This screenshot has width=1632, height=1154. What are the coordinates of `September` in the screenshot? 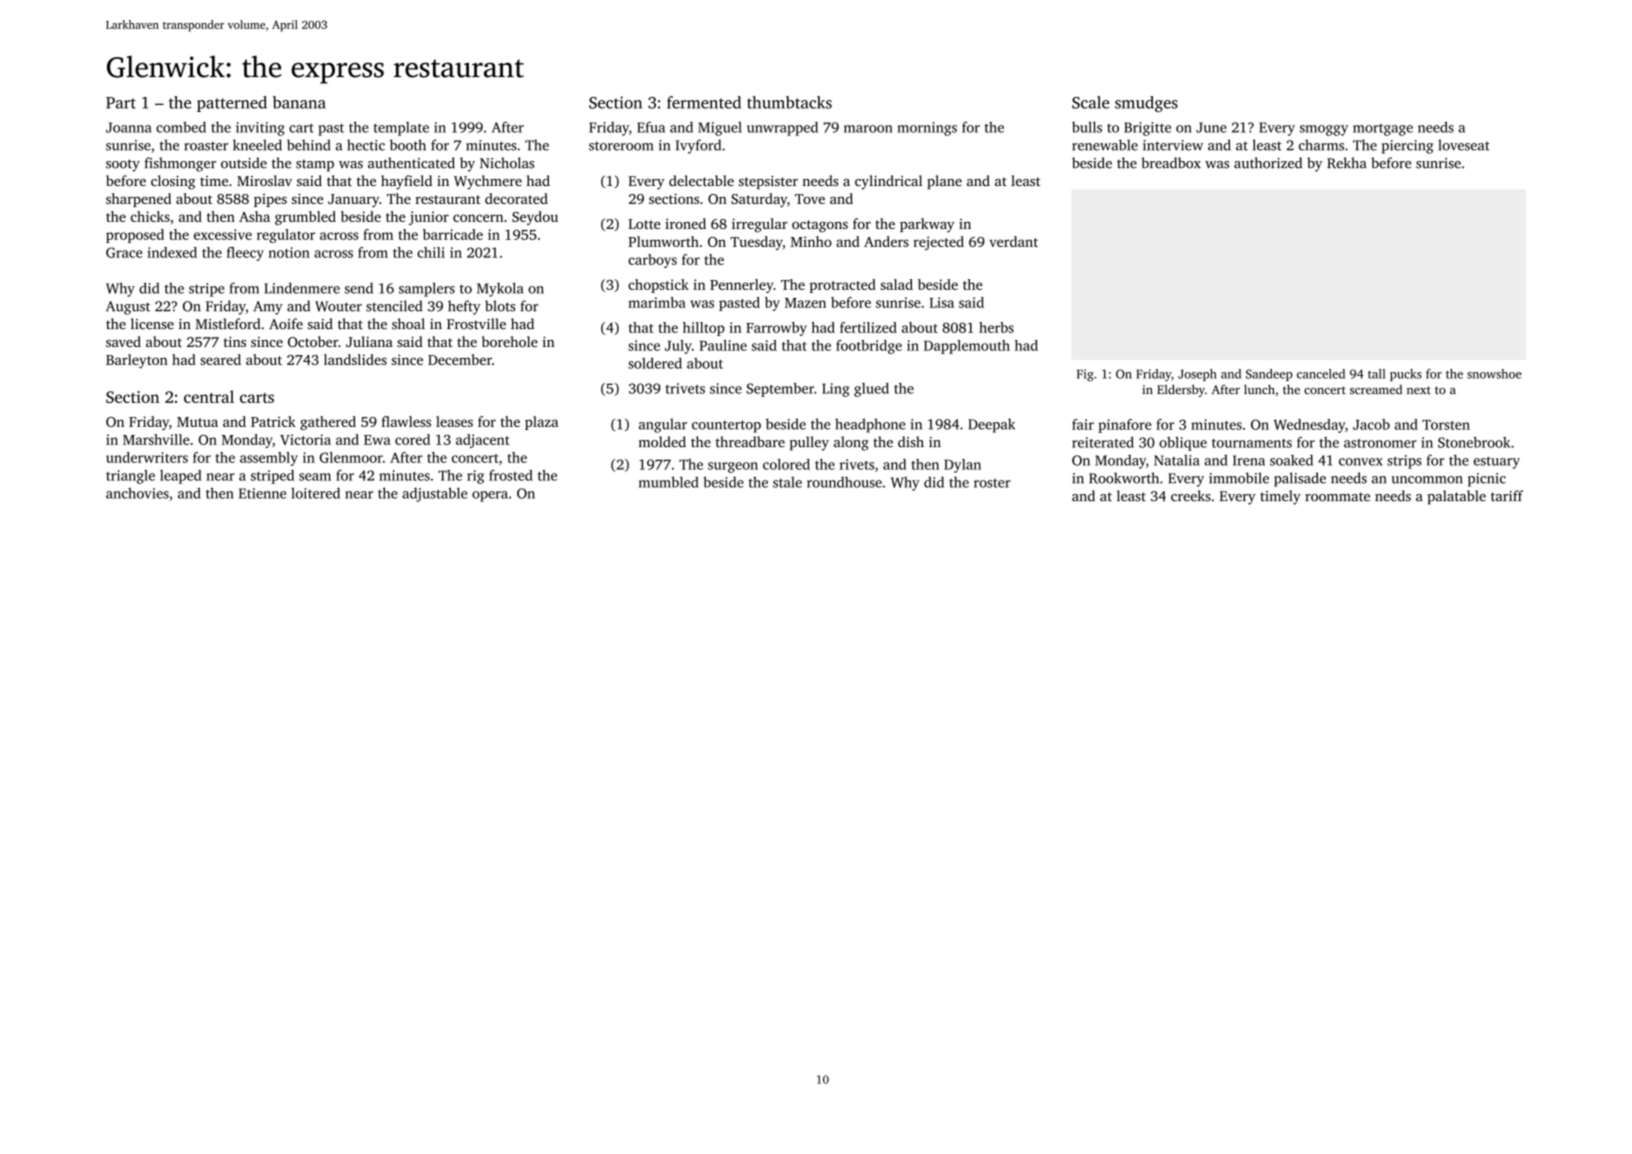 It's located at (780, 390).
